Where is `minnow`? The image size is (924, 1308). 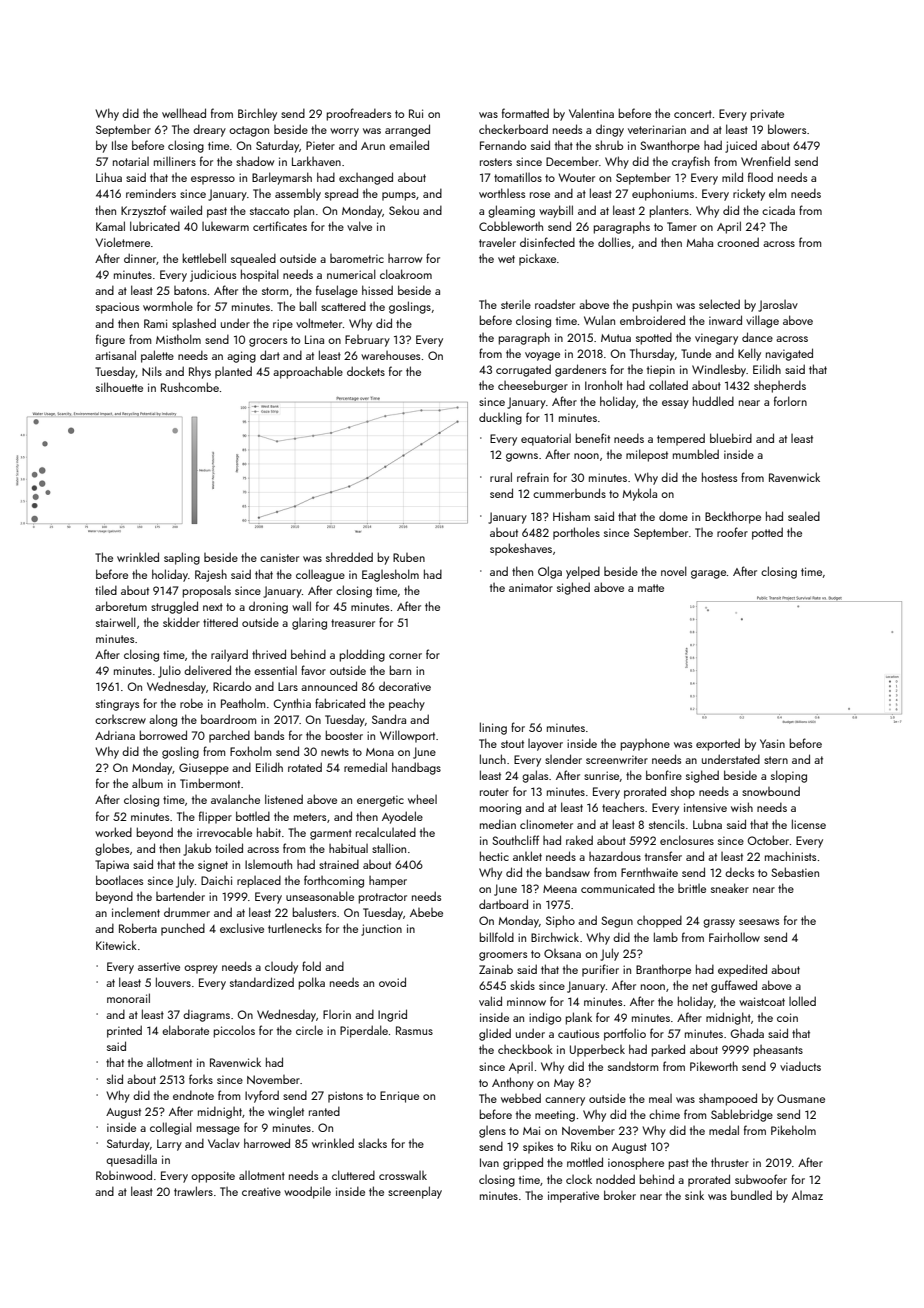 minnow is located at coordinates (526, 1001).
